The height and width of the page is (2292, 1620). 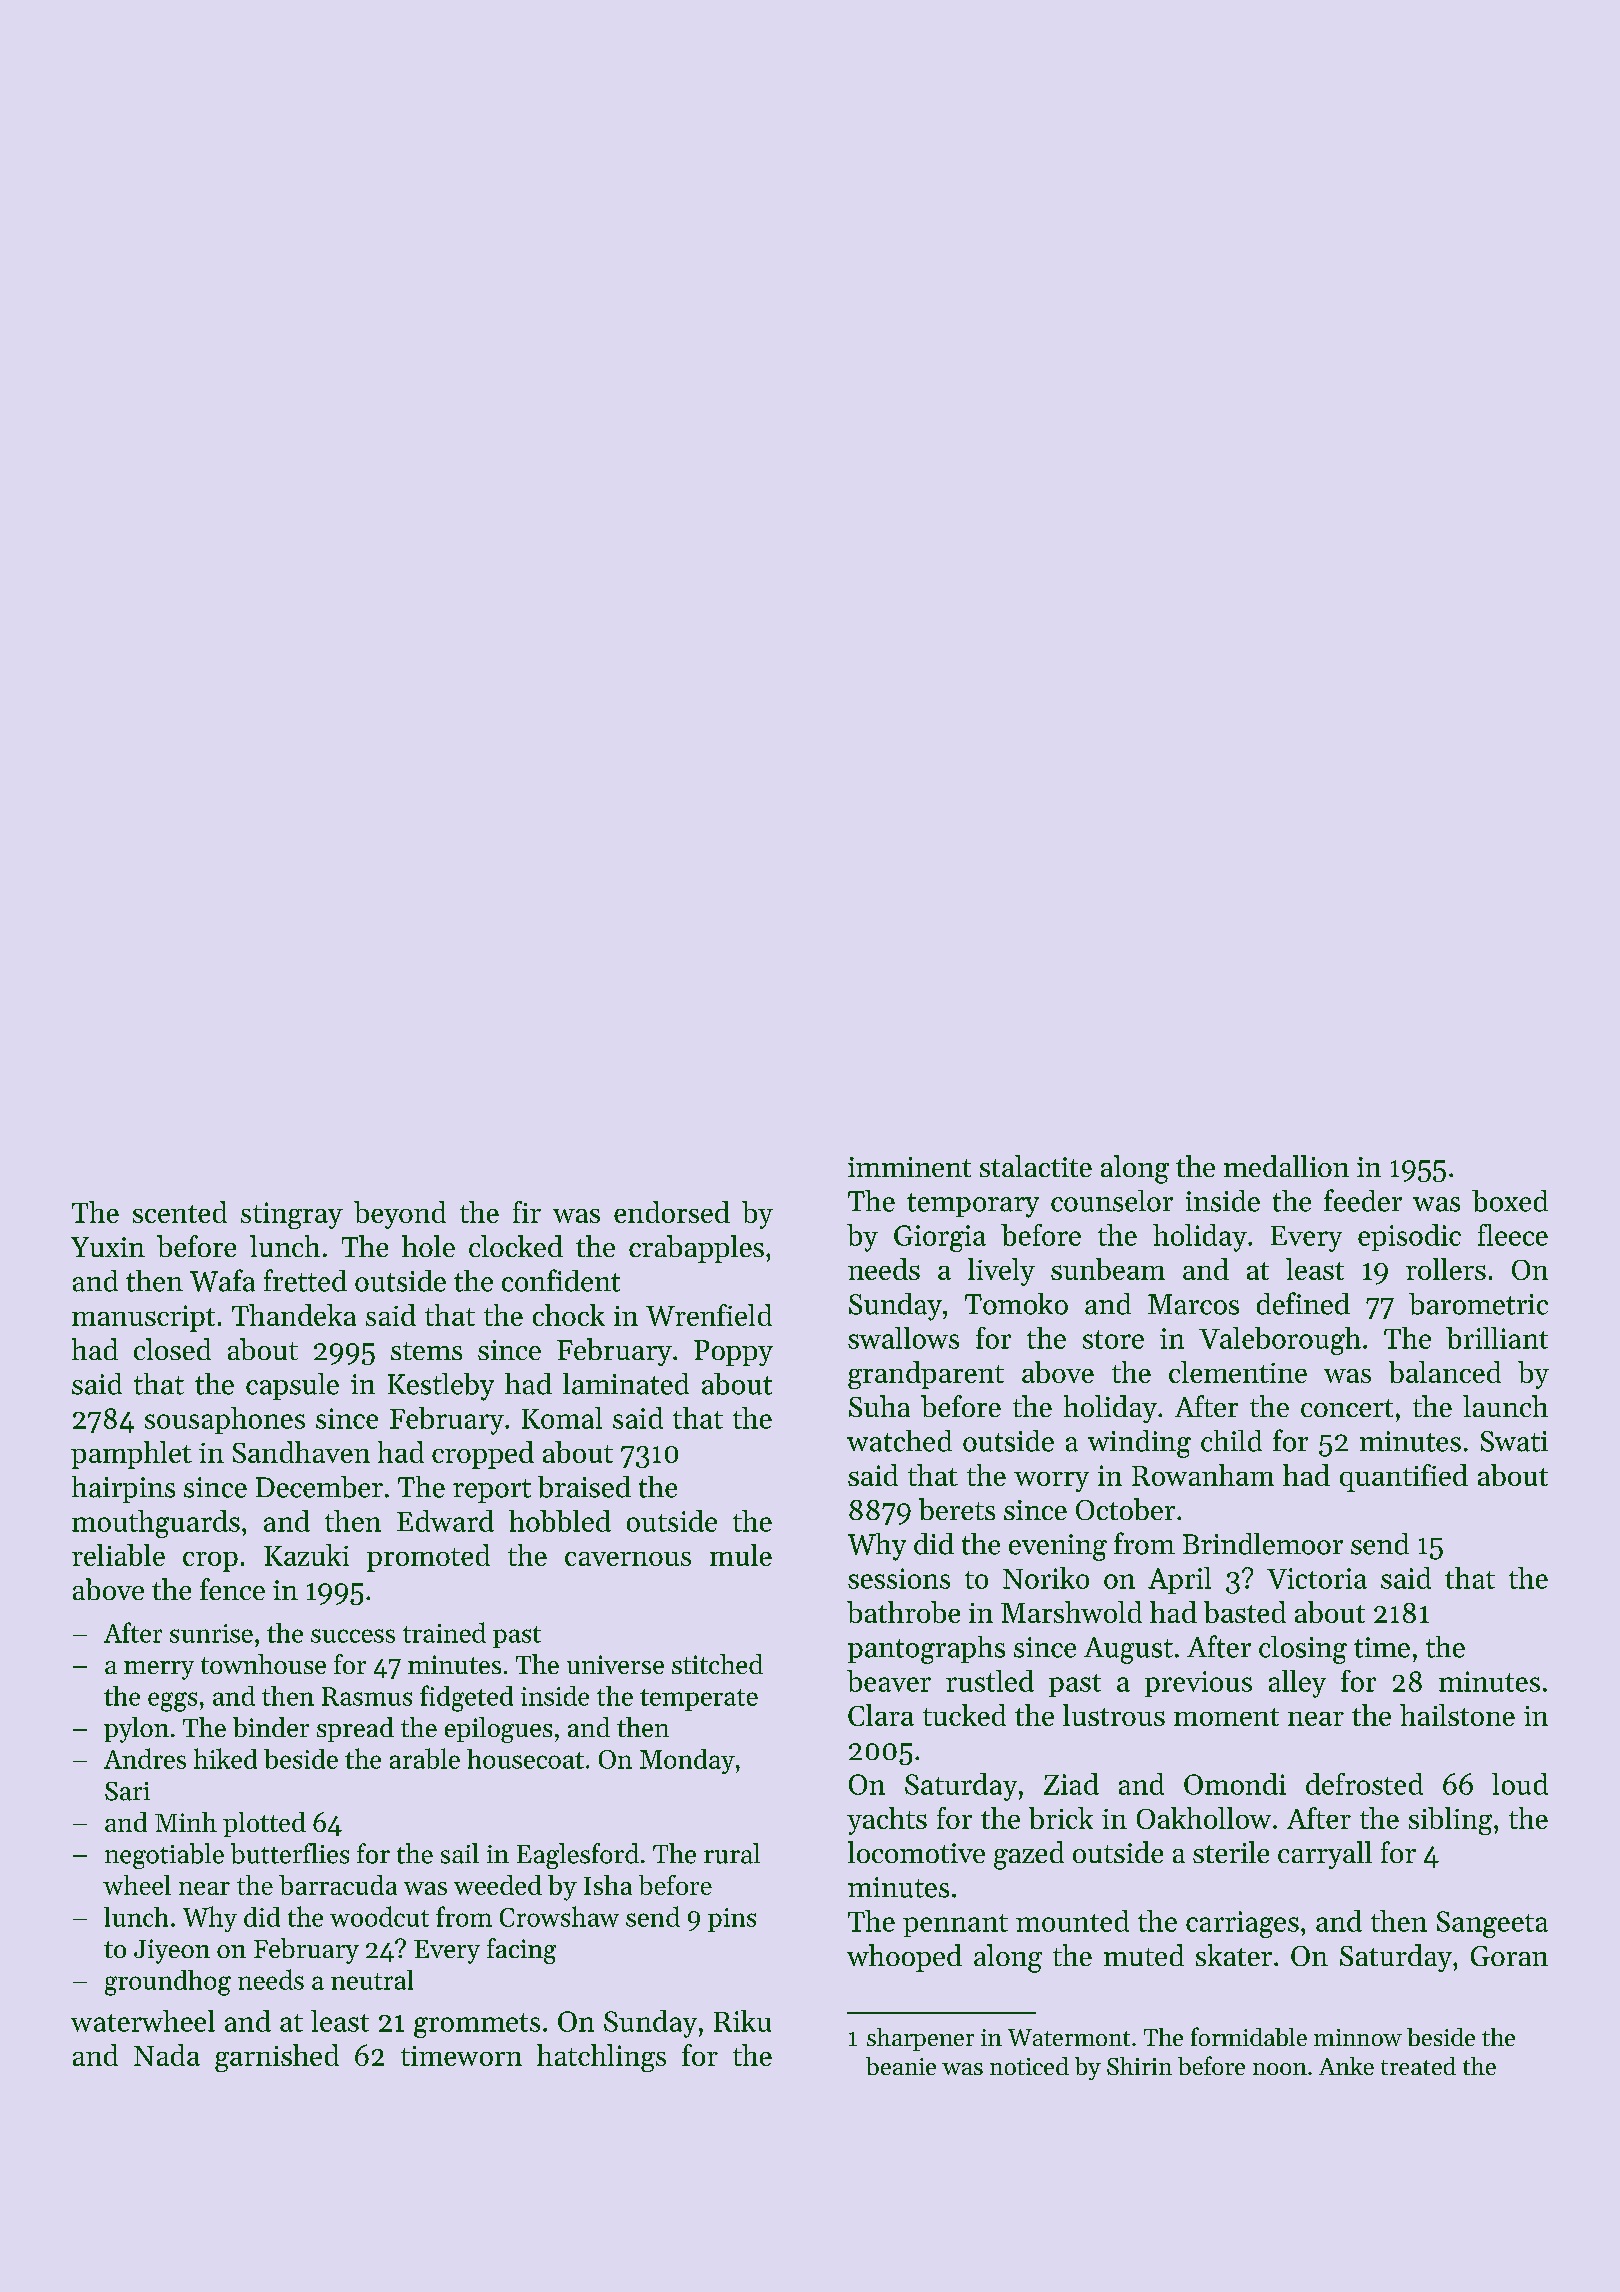 What do you see at coordinates (699, 1700) in the page?
I see `temperate` at bounding box center [699, 1700].
